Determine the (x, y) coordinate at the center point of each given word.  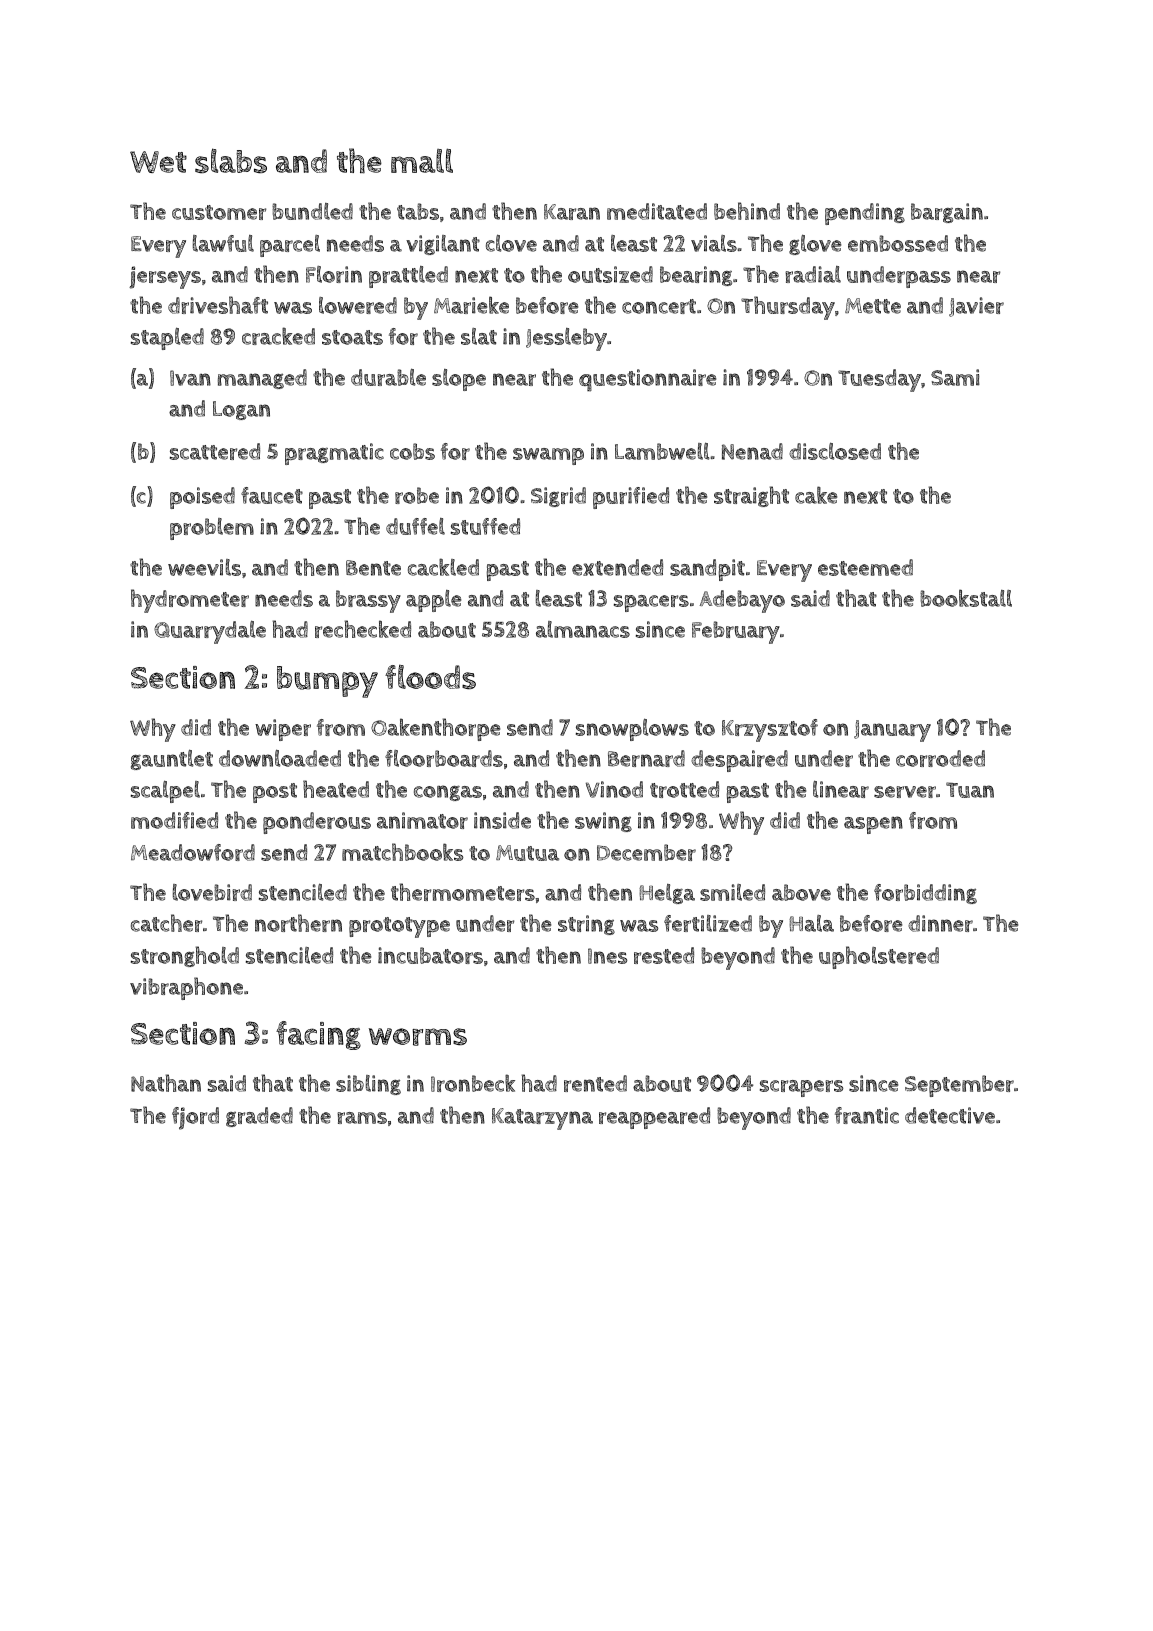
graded (259, 1117)
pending (865, 214)
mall (422, 160)
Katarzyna (542, 1119)
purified (631, 498)
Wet (158, 162)
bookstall (966, 598)
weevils (204, 567)
